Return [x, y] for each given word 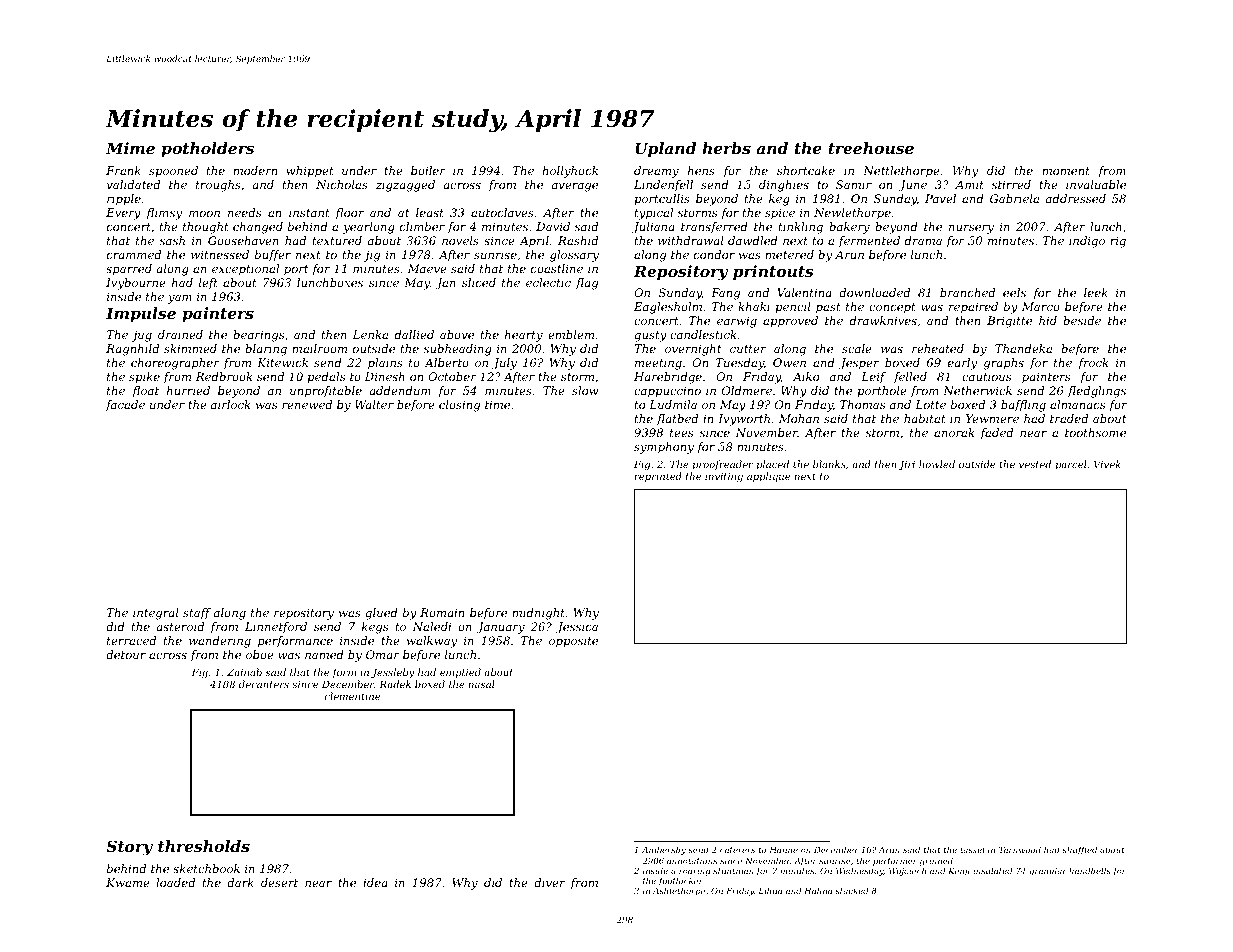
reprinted [658, 477]
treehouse [871, 148]
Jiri [906, 465]
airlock [230, 404]
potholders [207, 149]
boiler [428, 170]
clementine [352, 696]
